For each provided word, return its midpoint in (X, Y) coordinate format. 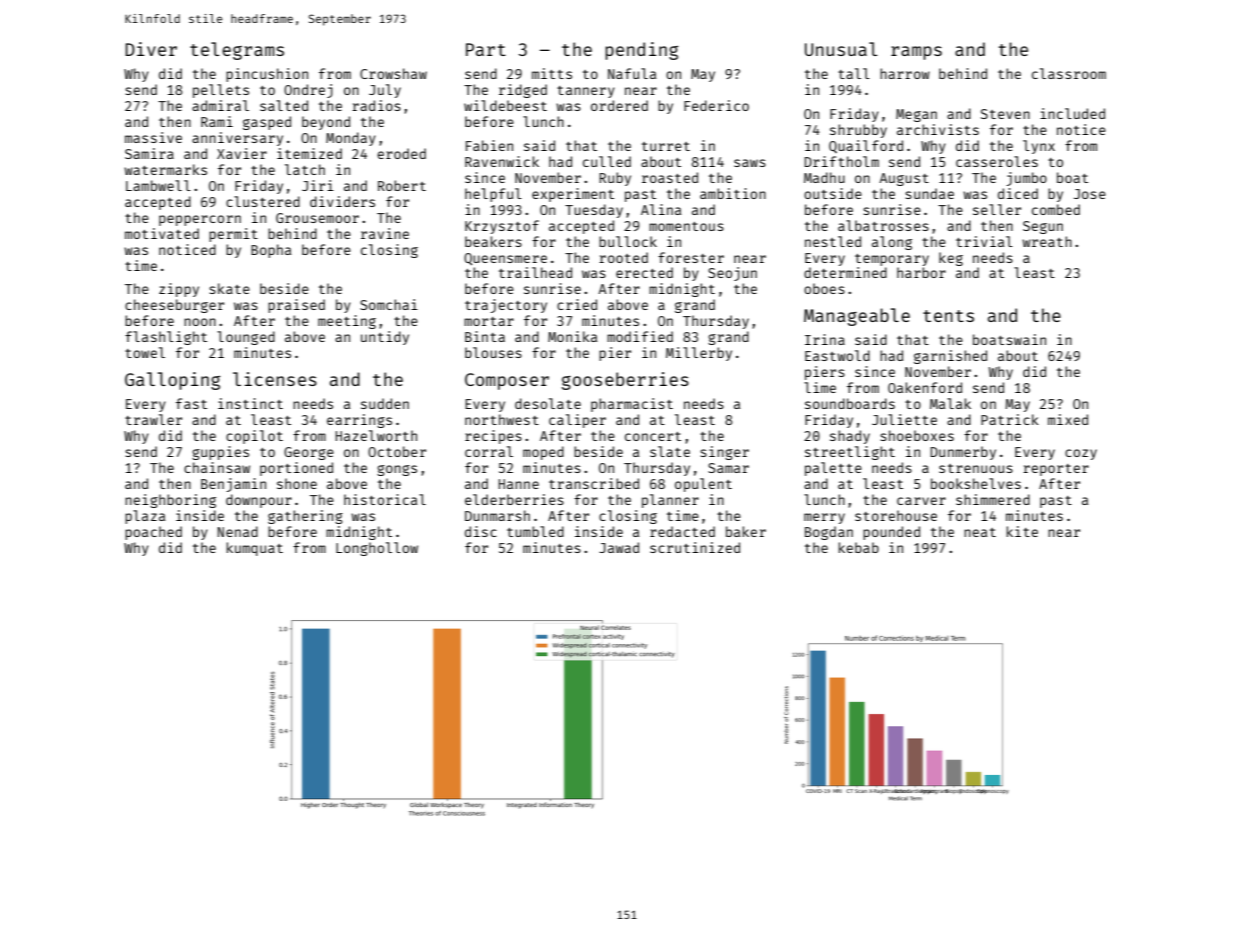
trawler (153, 419)
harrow (905, 73)
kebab (858, 547)
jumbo (1026, 179)
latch (305, 169)
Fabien (489, 145)
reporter (1056, 470)
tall (854, 73)
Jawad (619, 547)
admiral (220, 105)
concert (653, 436)
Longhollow (377, 549)
